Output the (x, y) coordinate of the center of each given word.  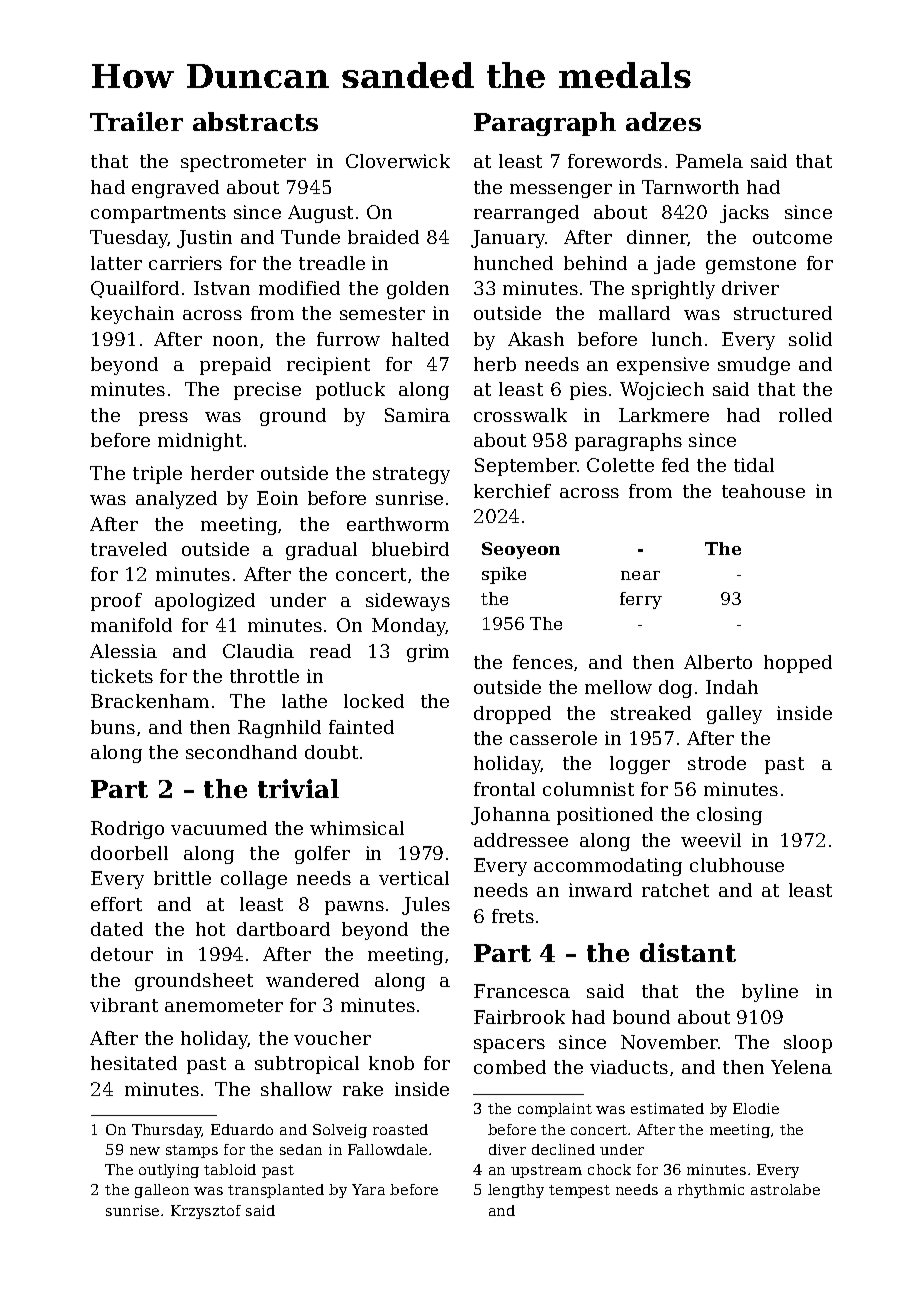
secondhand (241, 752)
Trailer (136, 121)
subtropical (307, 1065)
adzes (663, 121)
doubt (331, 752)
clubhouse (737, 865)
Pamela (709, 161)
